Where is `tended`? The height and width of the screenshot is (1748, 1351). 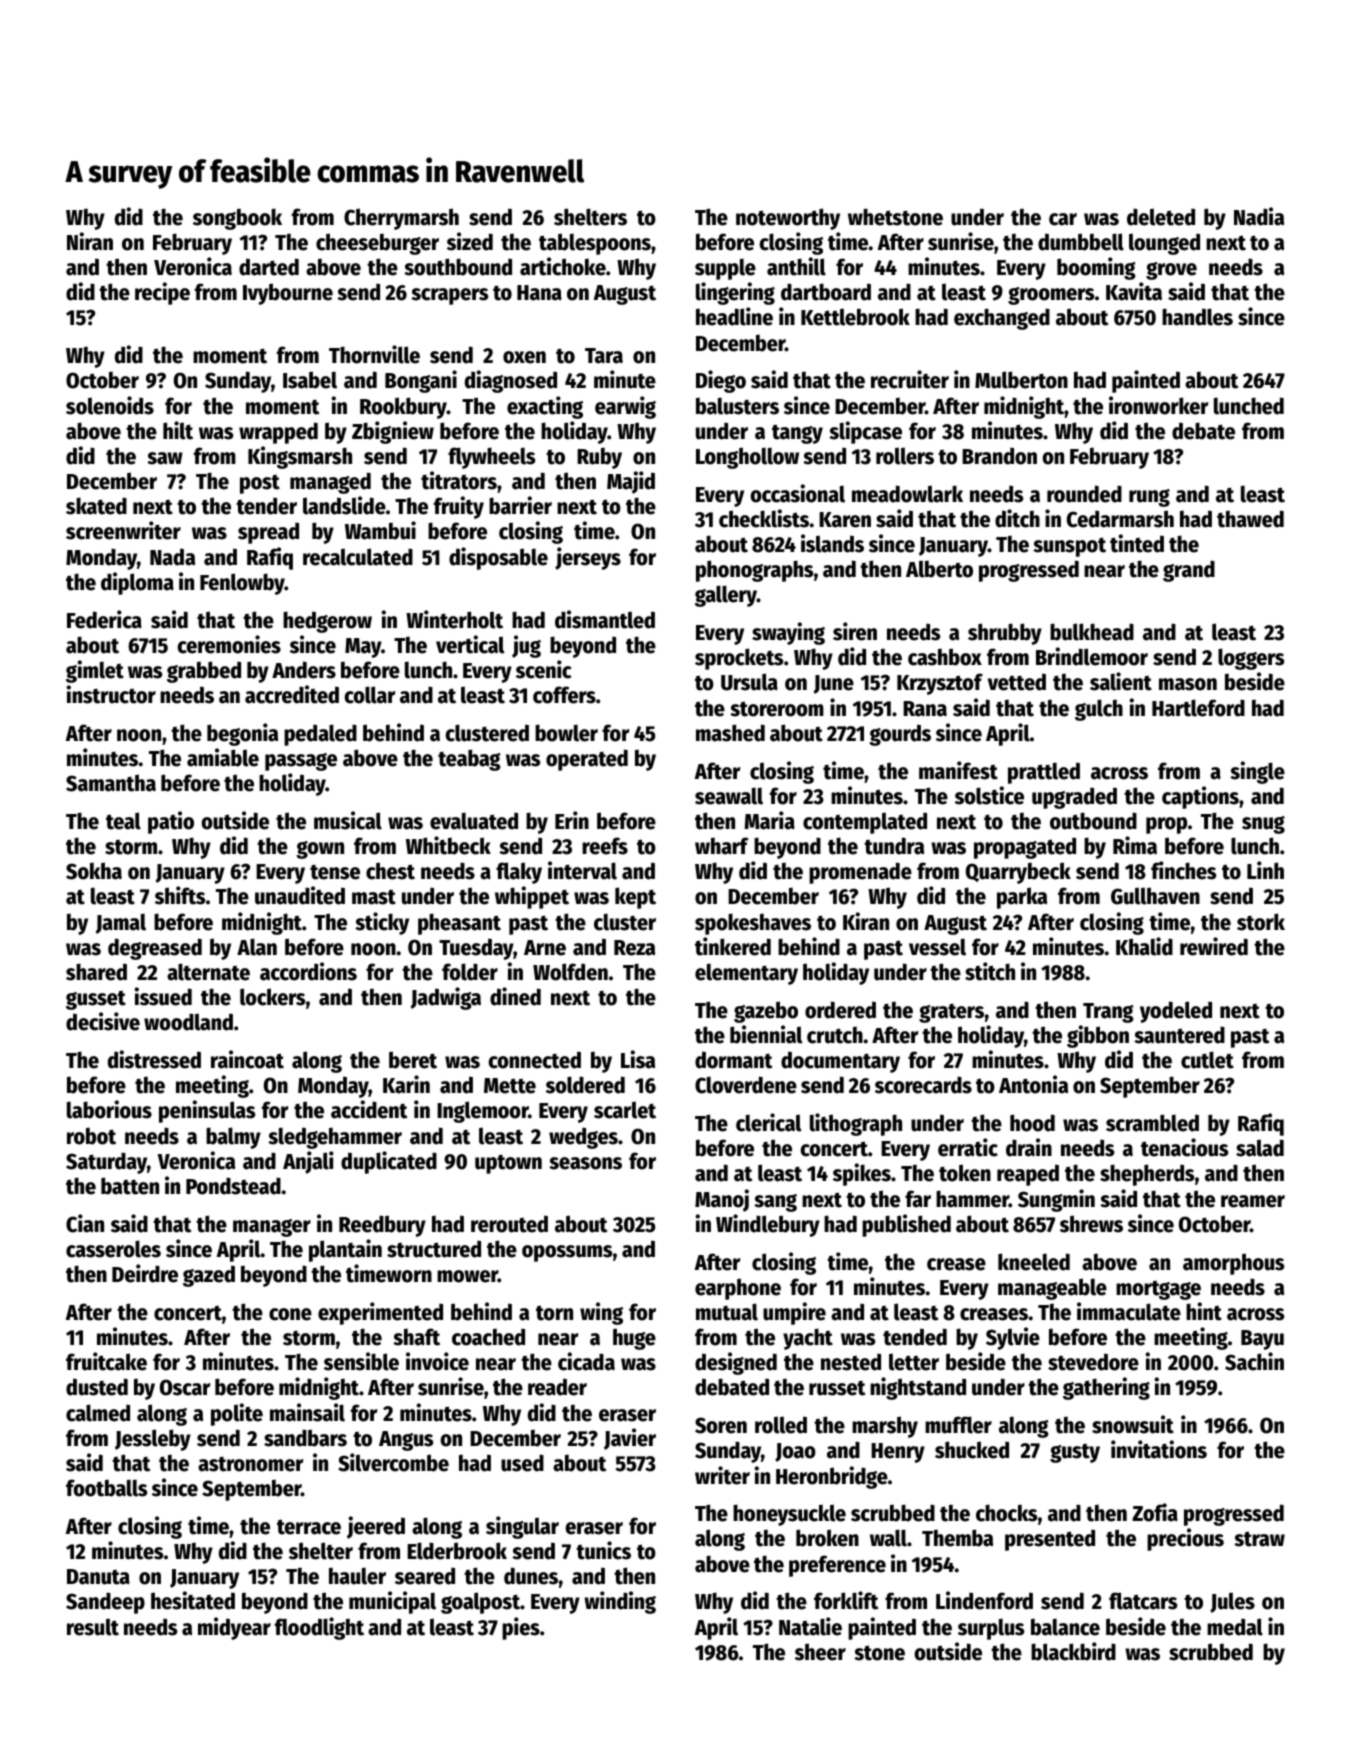 tended is located at coordinates (915, 1337).
